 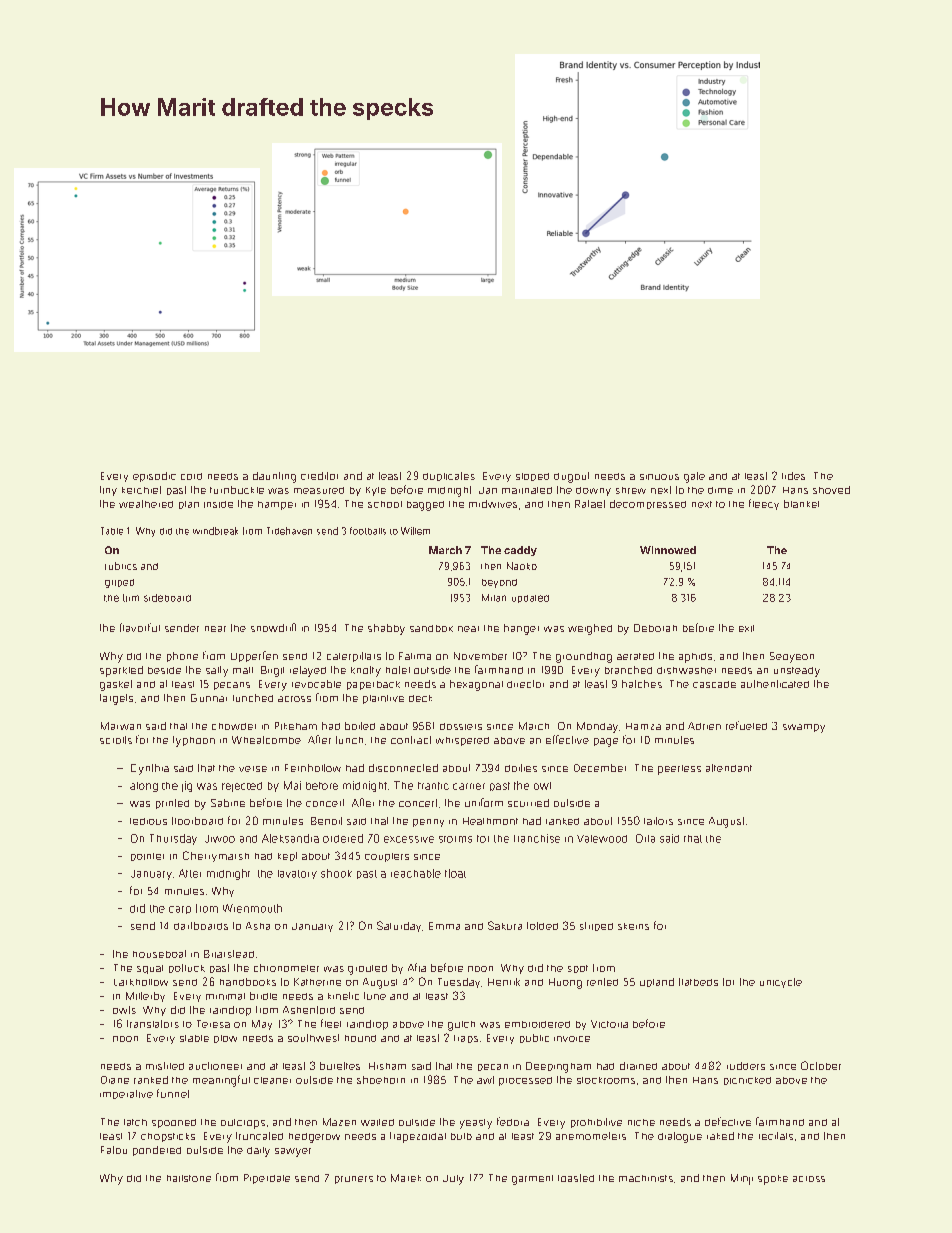 I want to click on houseboat, so click(x=159, y=954).
